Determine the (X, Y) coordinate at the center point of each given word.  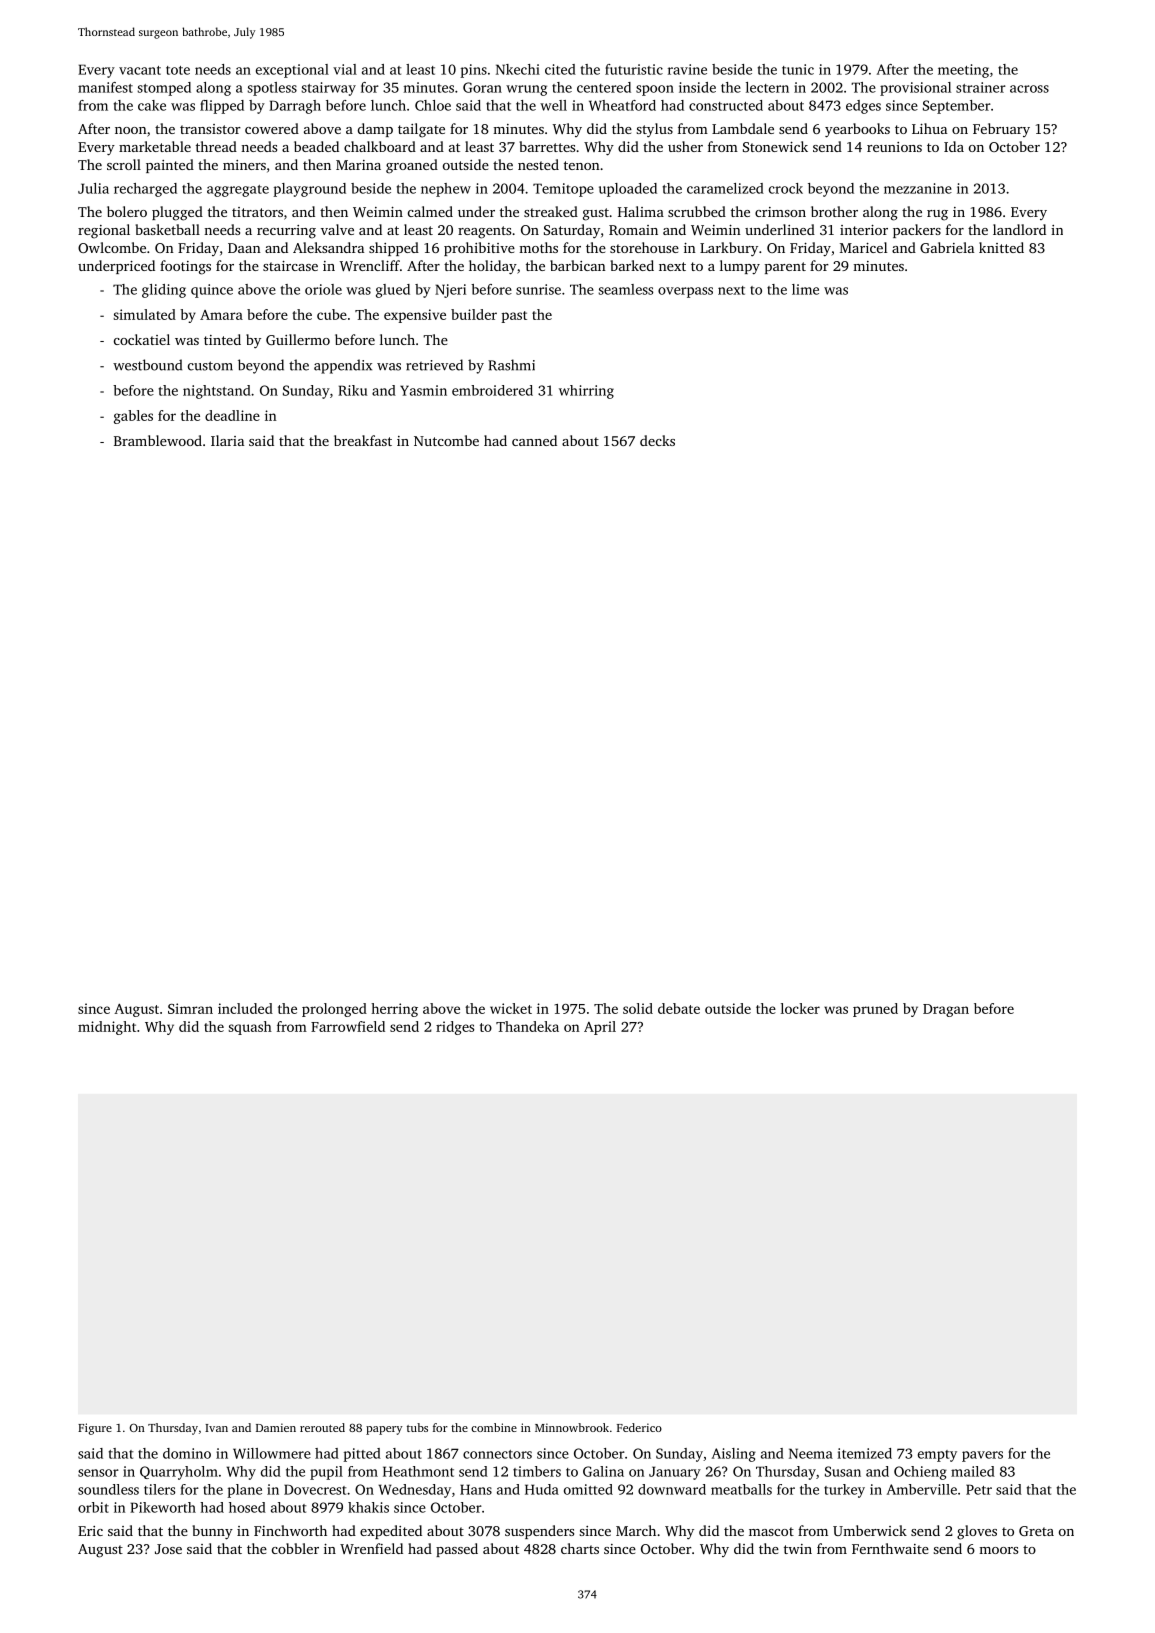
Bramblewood (158, 440)
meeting (963, 71)
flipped (222, 107)
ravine (687, 69)
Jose (168, 1549)
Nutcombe (446, 440)
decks (657, 440)
